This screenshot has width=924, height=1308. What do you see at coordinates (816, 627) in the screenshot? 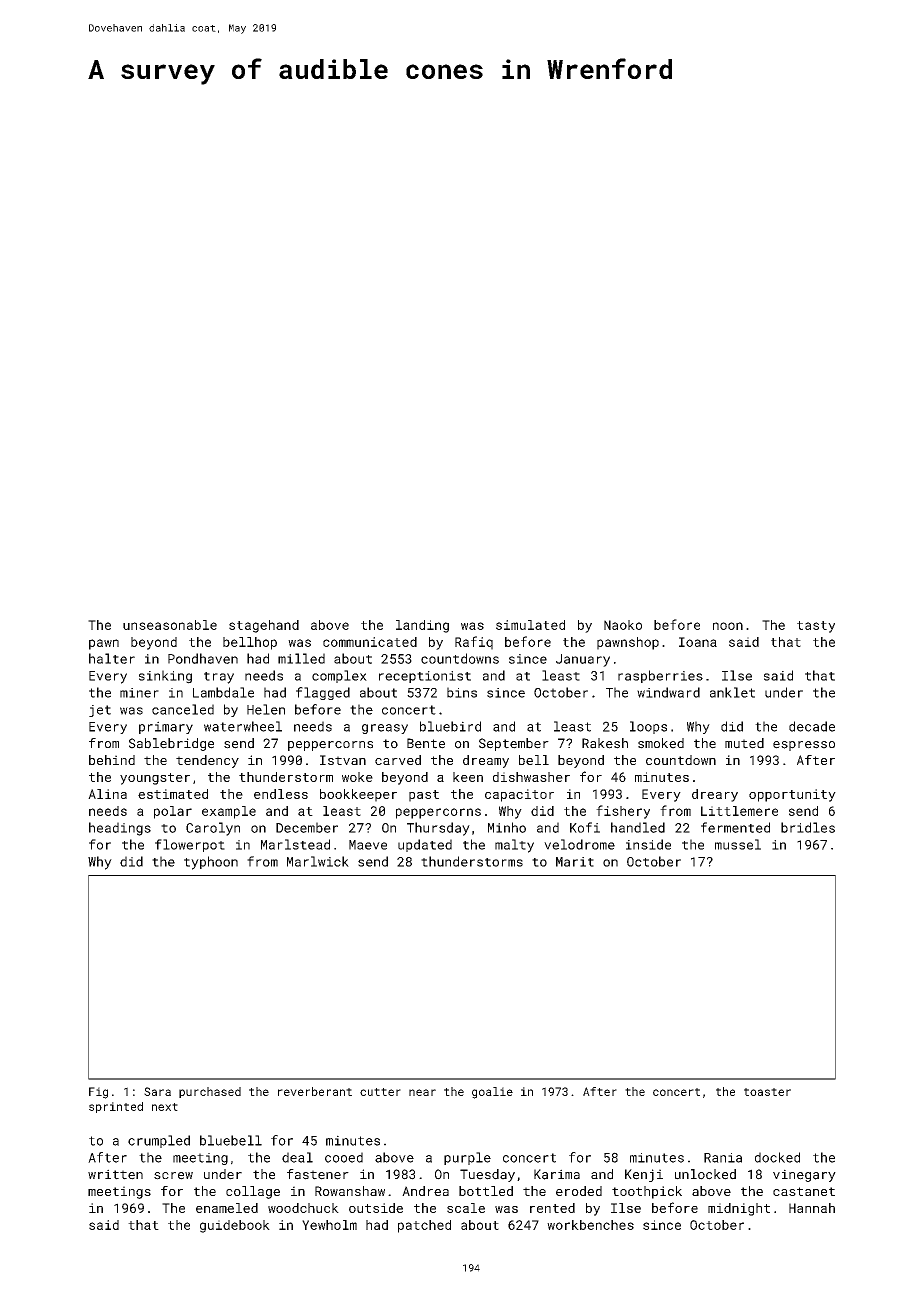
I see `tasty` at bounding box center [816, 627].
